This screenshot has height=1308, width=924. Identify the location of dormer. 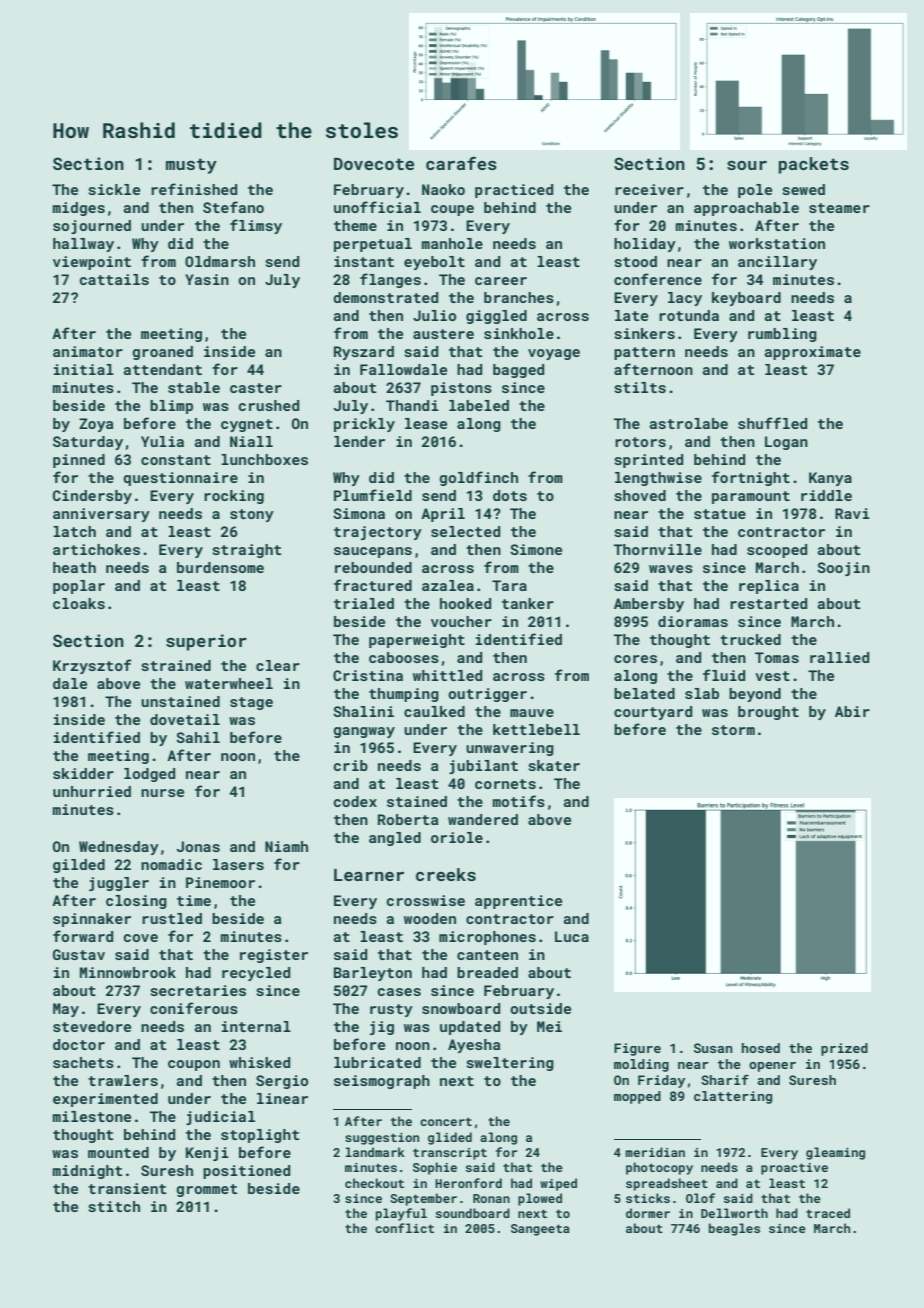
(648, 1213).
